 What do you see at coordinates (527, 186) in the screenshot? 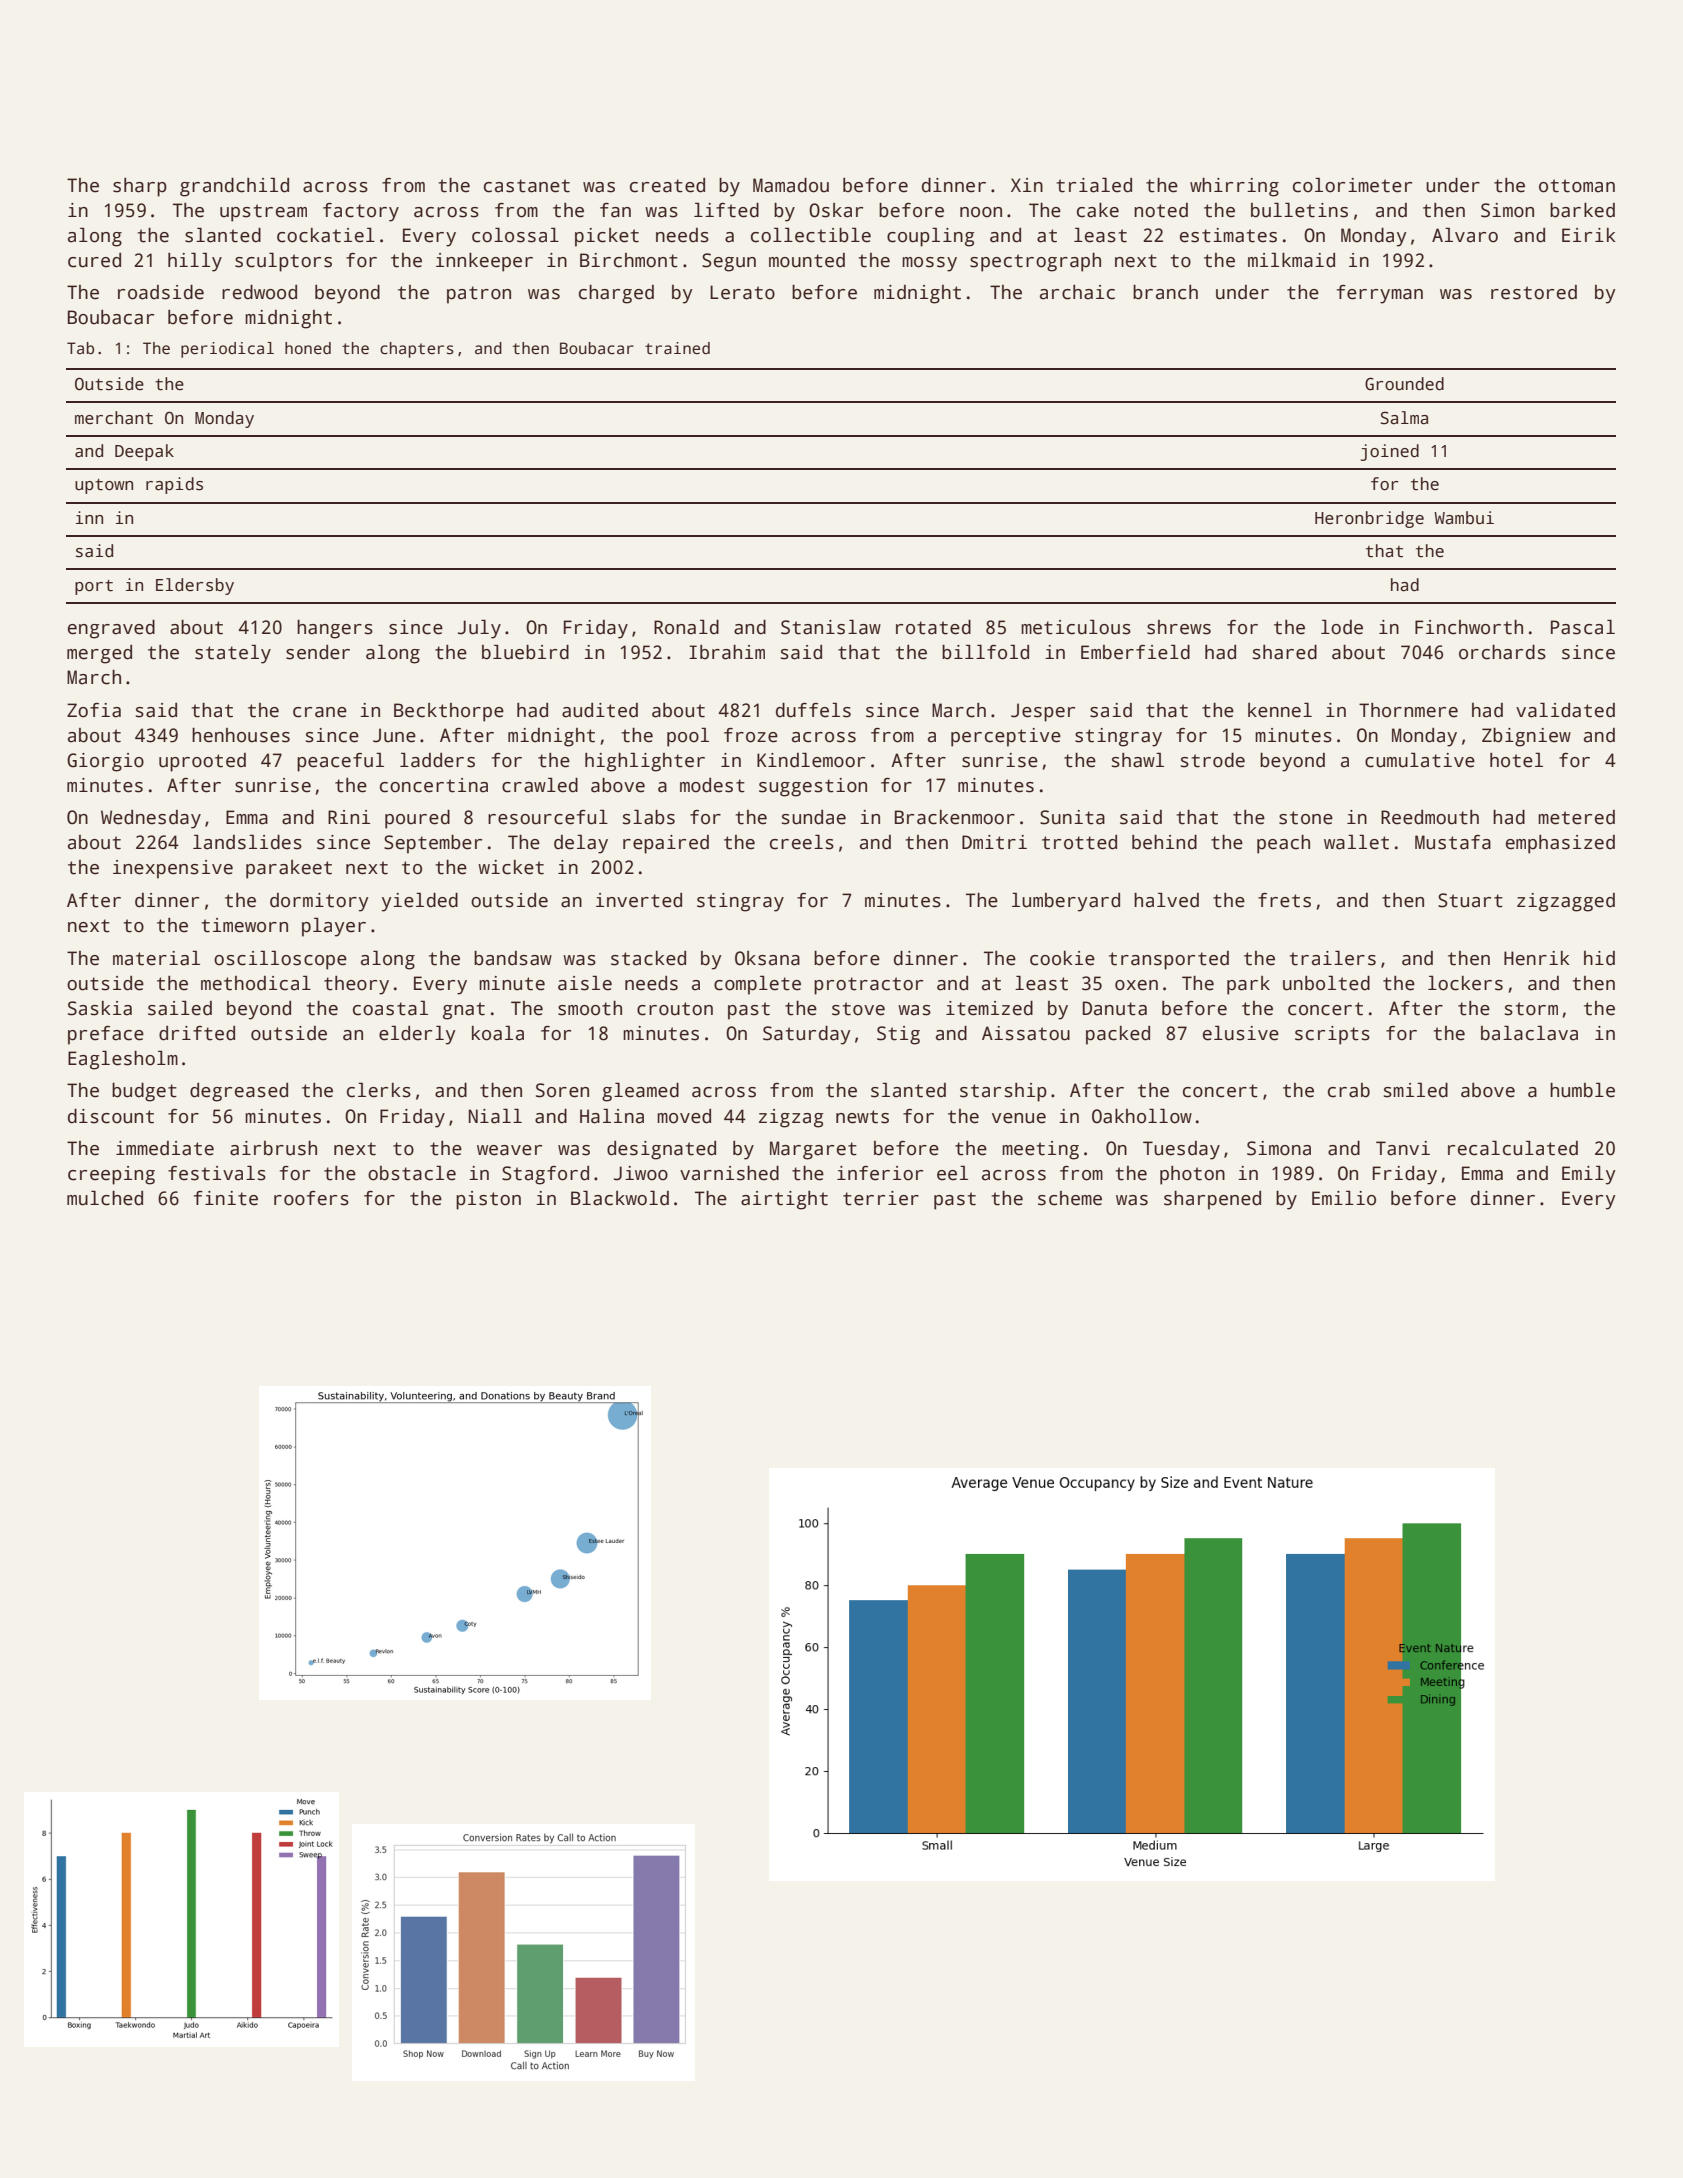
I see `castanet` at bounding box center [527, 186].
